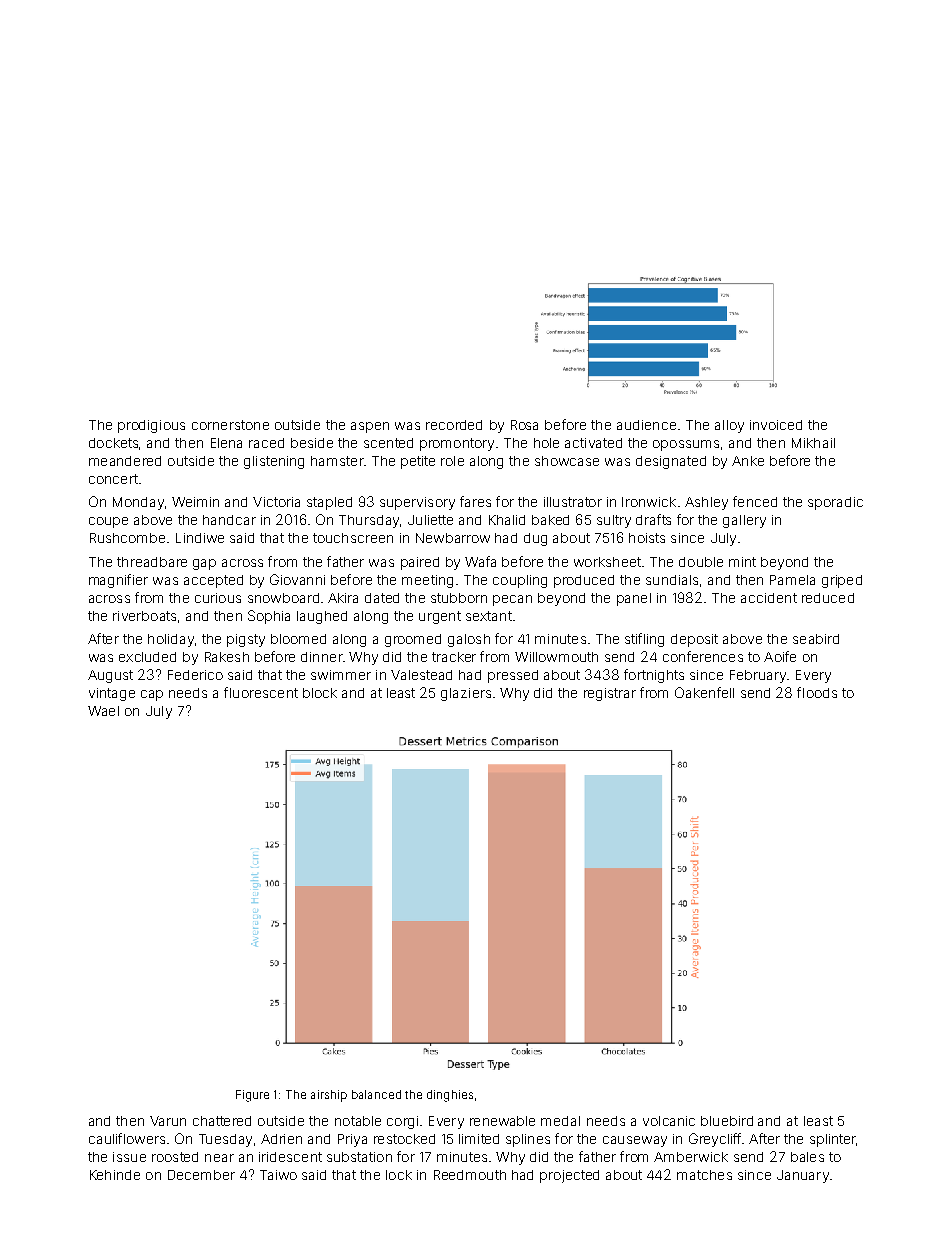 This screenshot has width=952, height=1233. Describe the element at coordinates (329, 1096) in the screenshot. I see `airship` at that location.
